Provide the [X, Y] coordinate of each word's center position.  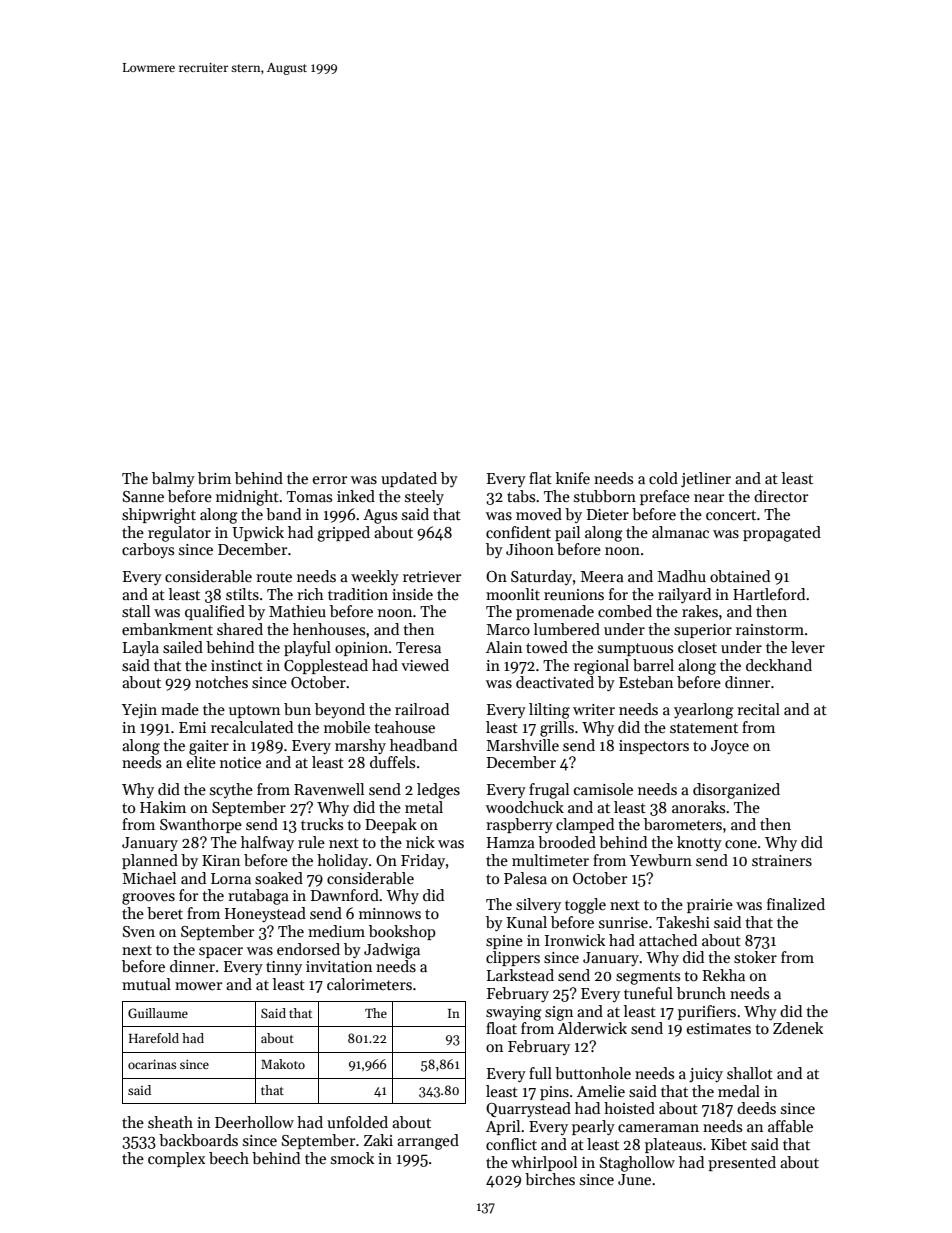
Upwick [258, 533]
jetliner [706, 480]
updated [409, 479]
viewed [425, 665]
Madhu [681, 576]
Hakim [163, 807]
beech [229, 1158]
